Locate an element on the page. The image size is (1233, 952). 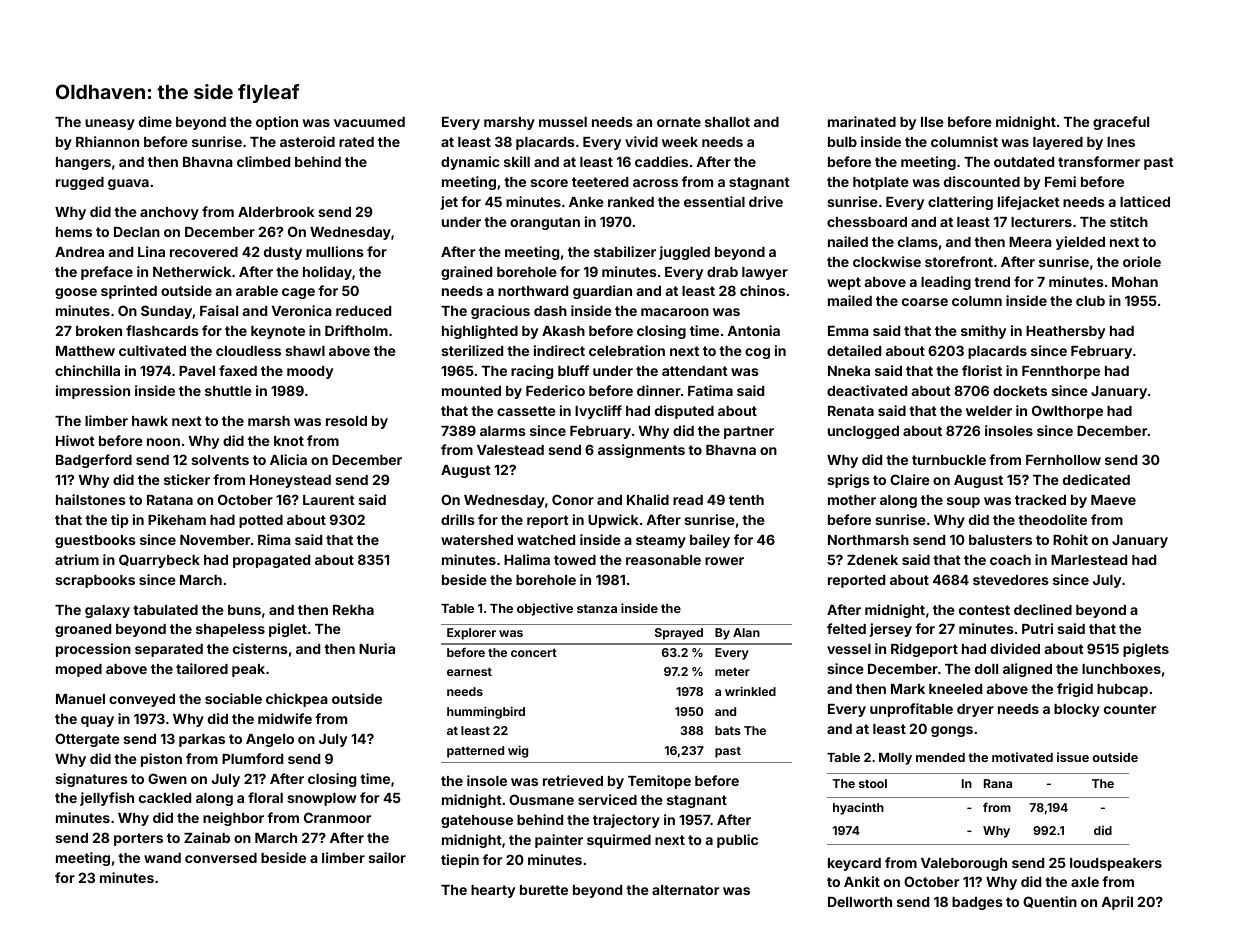
racing is located at coordinates (532, 372).
